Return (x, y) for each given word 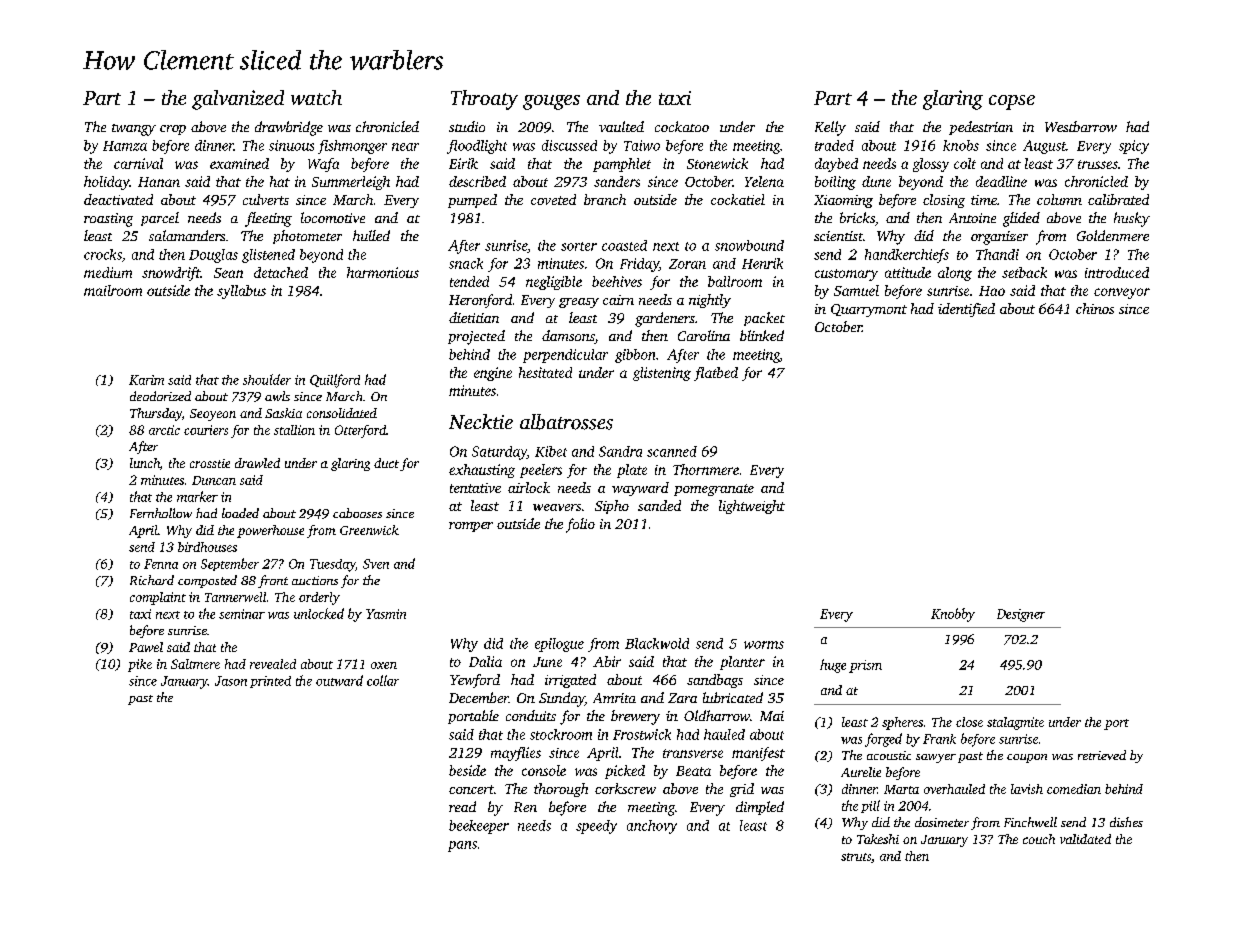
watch (316, 97)
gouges (551, 102)
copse (1012, 102)
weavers (557, 507)
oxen (384, 665)
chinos (1095, 308)
